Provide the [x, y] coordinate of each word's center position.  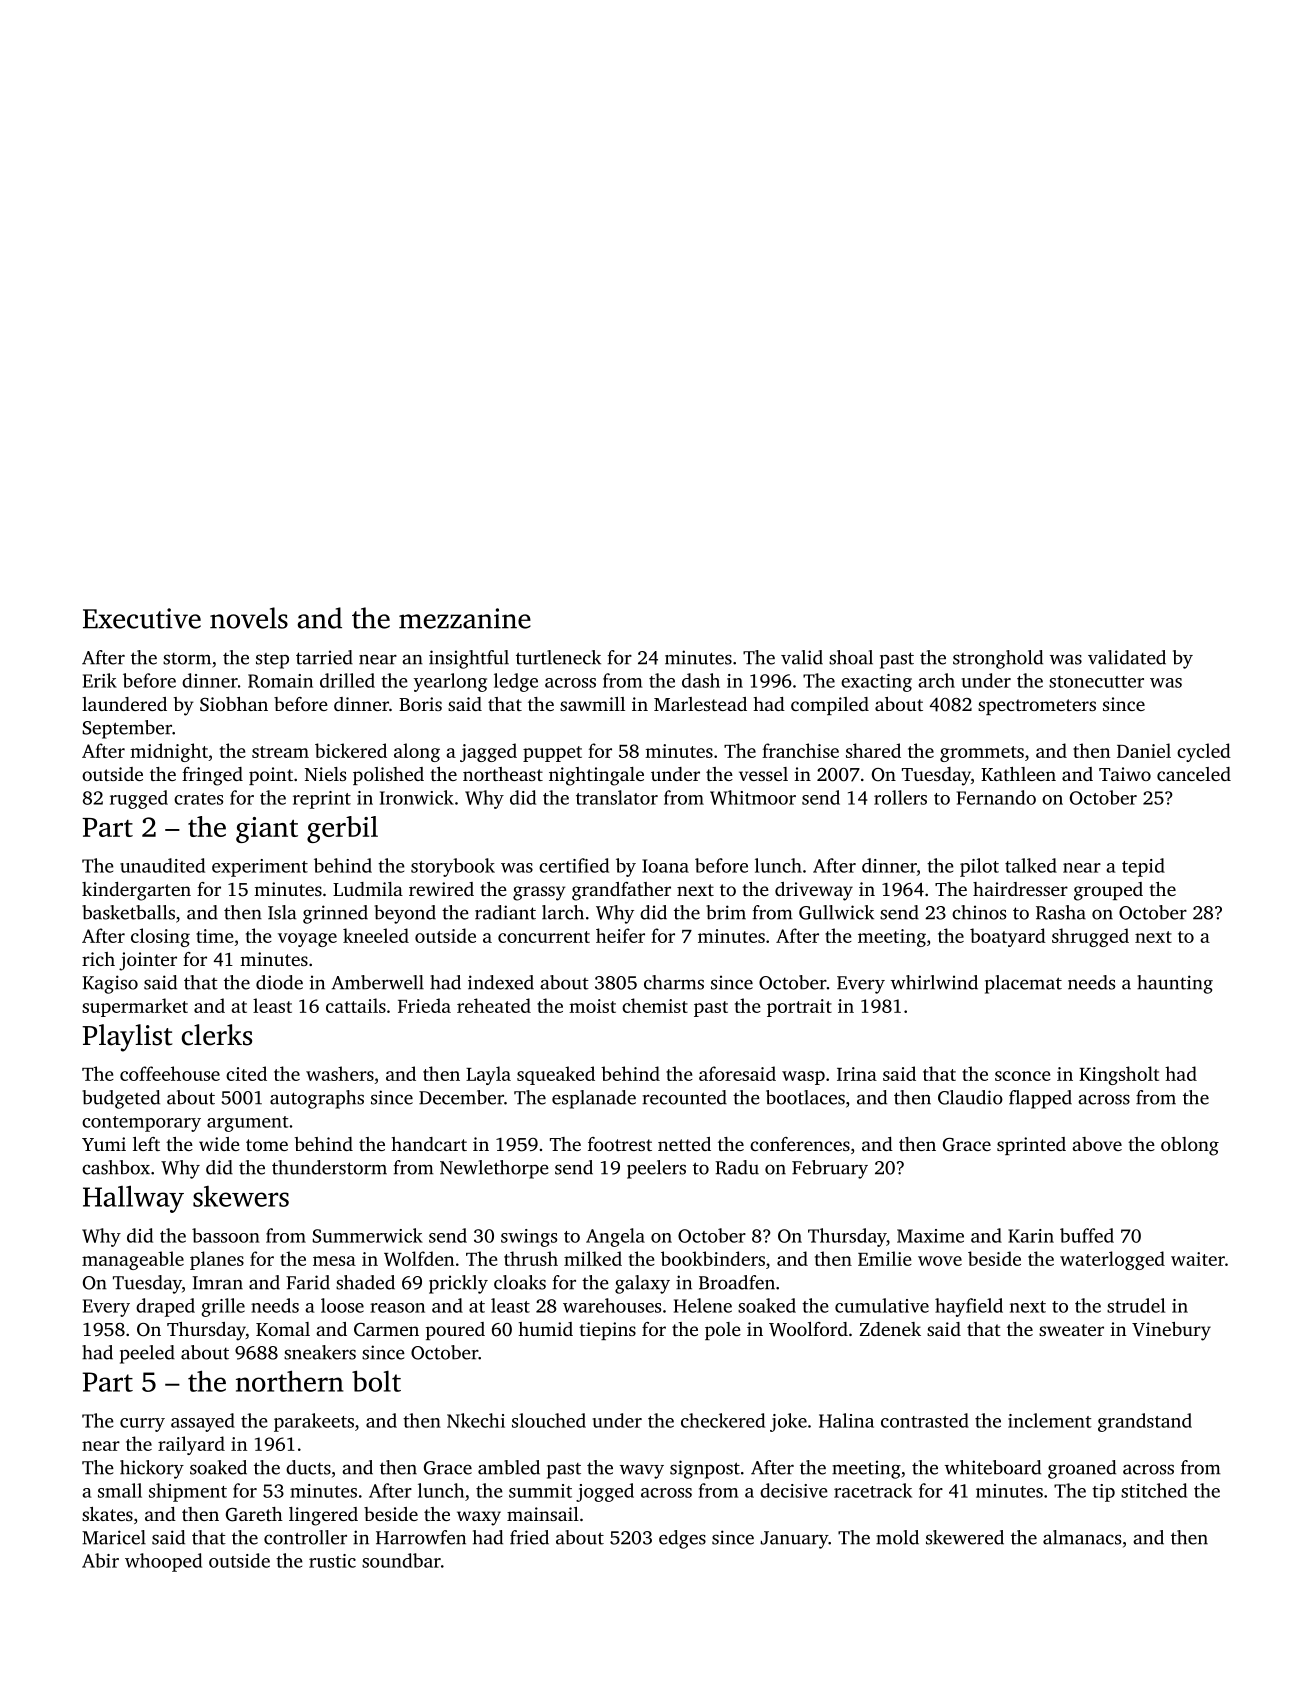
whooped [163, 1562]
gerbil [342, 829]
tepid [1143, 867]
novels [249, 618]
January [794, 1540]
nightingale [596, 776]
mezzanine [465, 618]
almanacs [1082, 1537]
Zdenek [890, 1329]
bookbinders [713, 1258]
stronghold [998, 659]
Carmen [386, 1330]
